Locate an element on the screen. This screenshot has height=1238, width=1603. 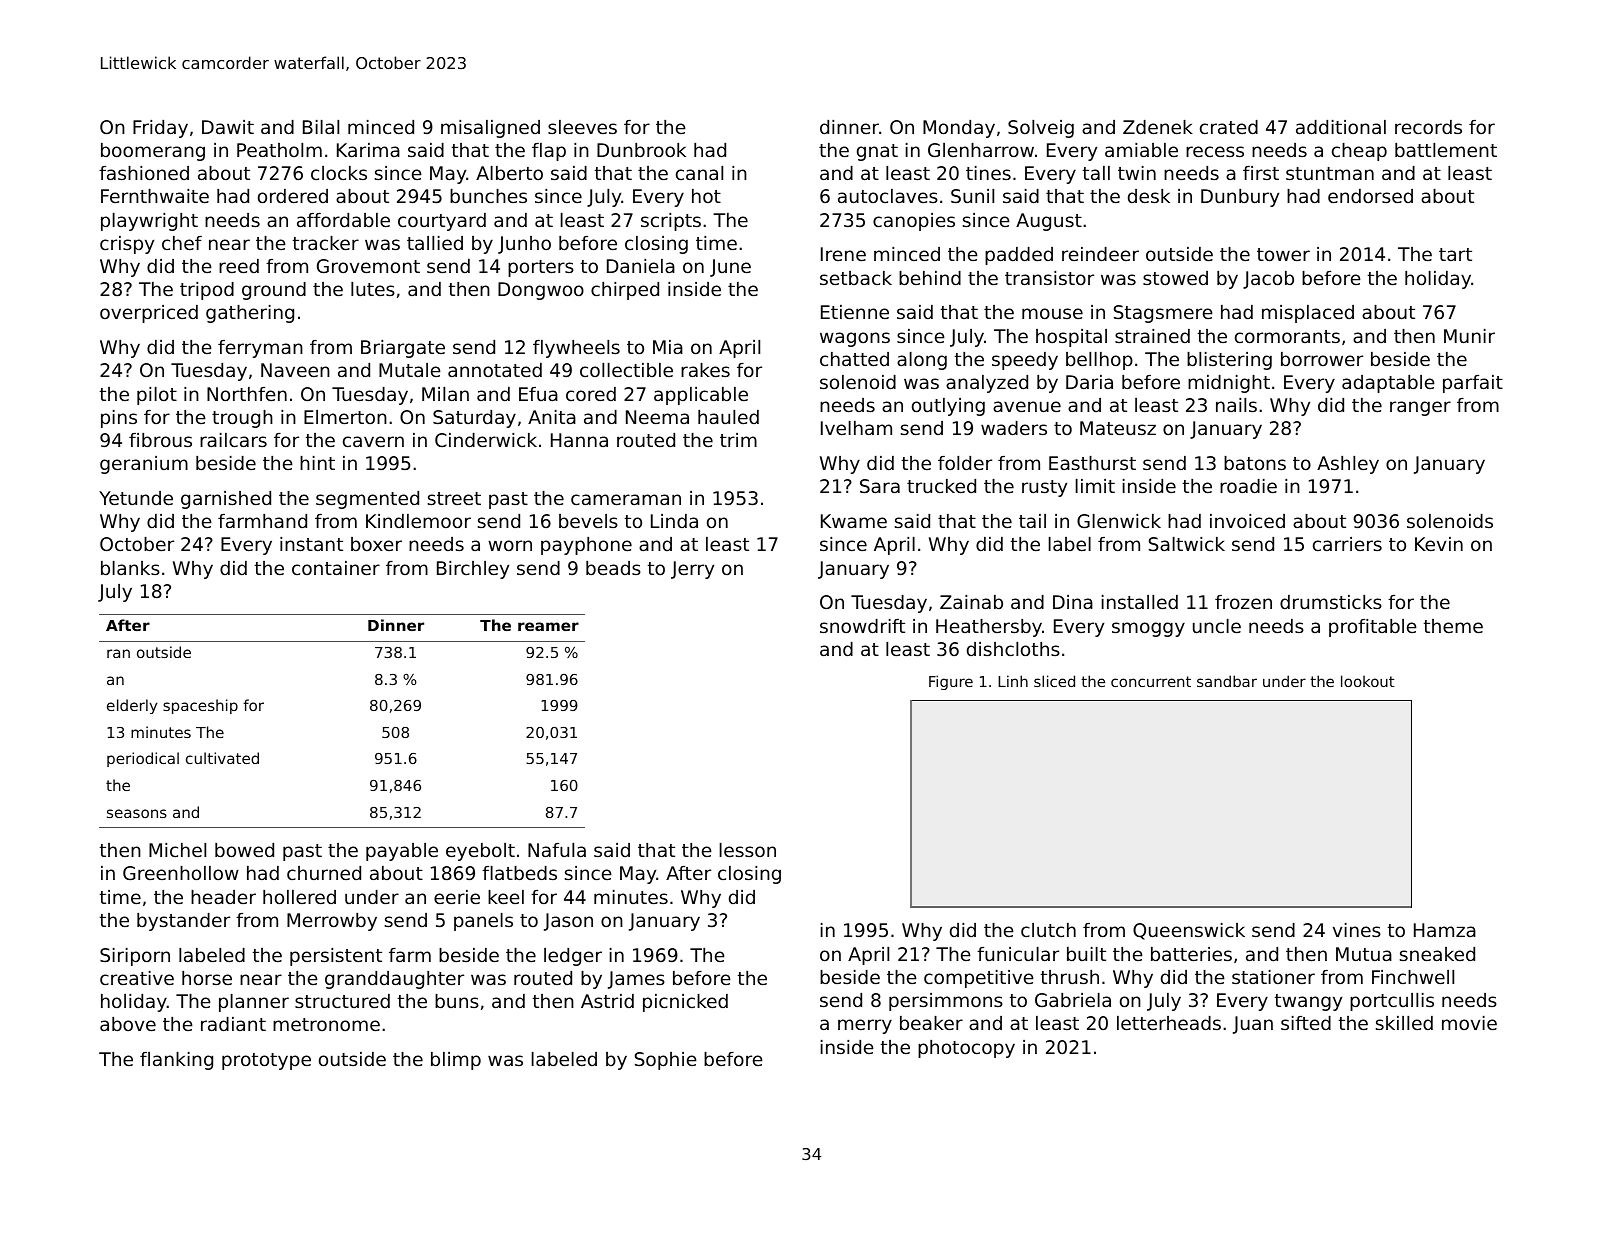
blimp is located at coordinates (456, 1061).
